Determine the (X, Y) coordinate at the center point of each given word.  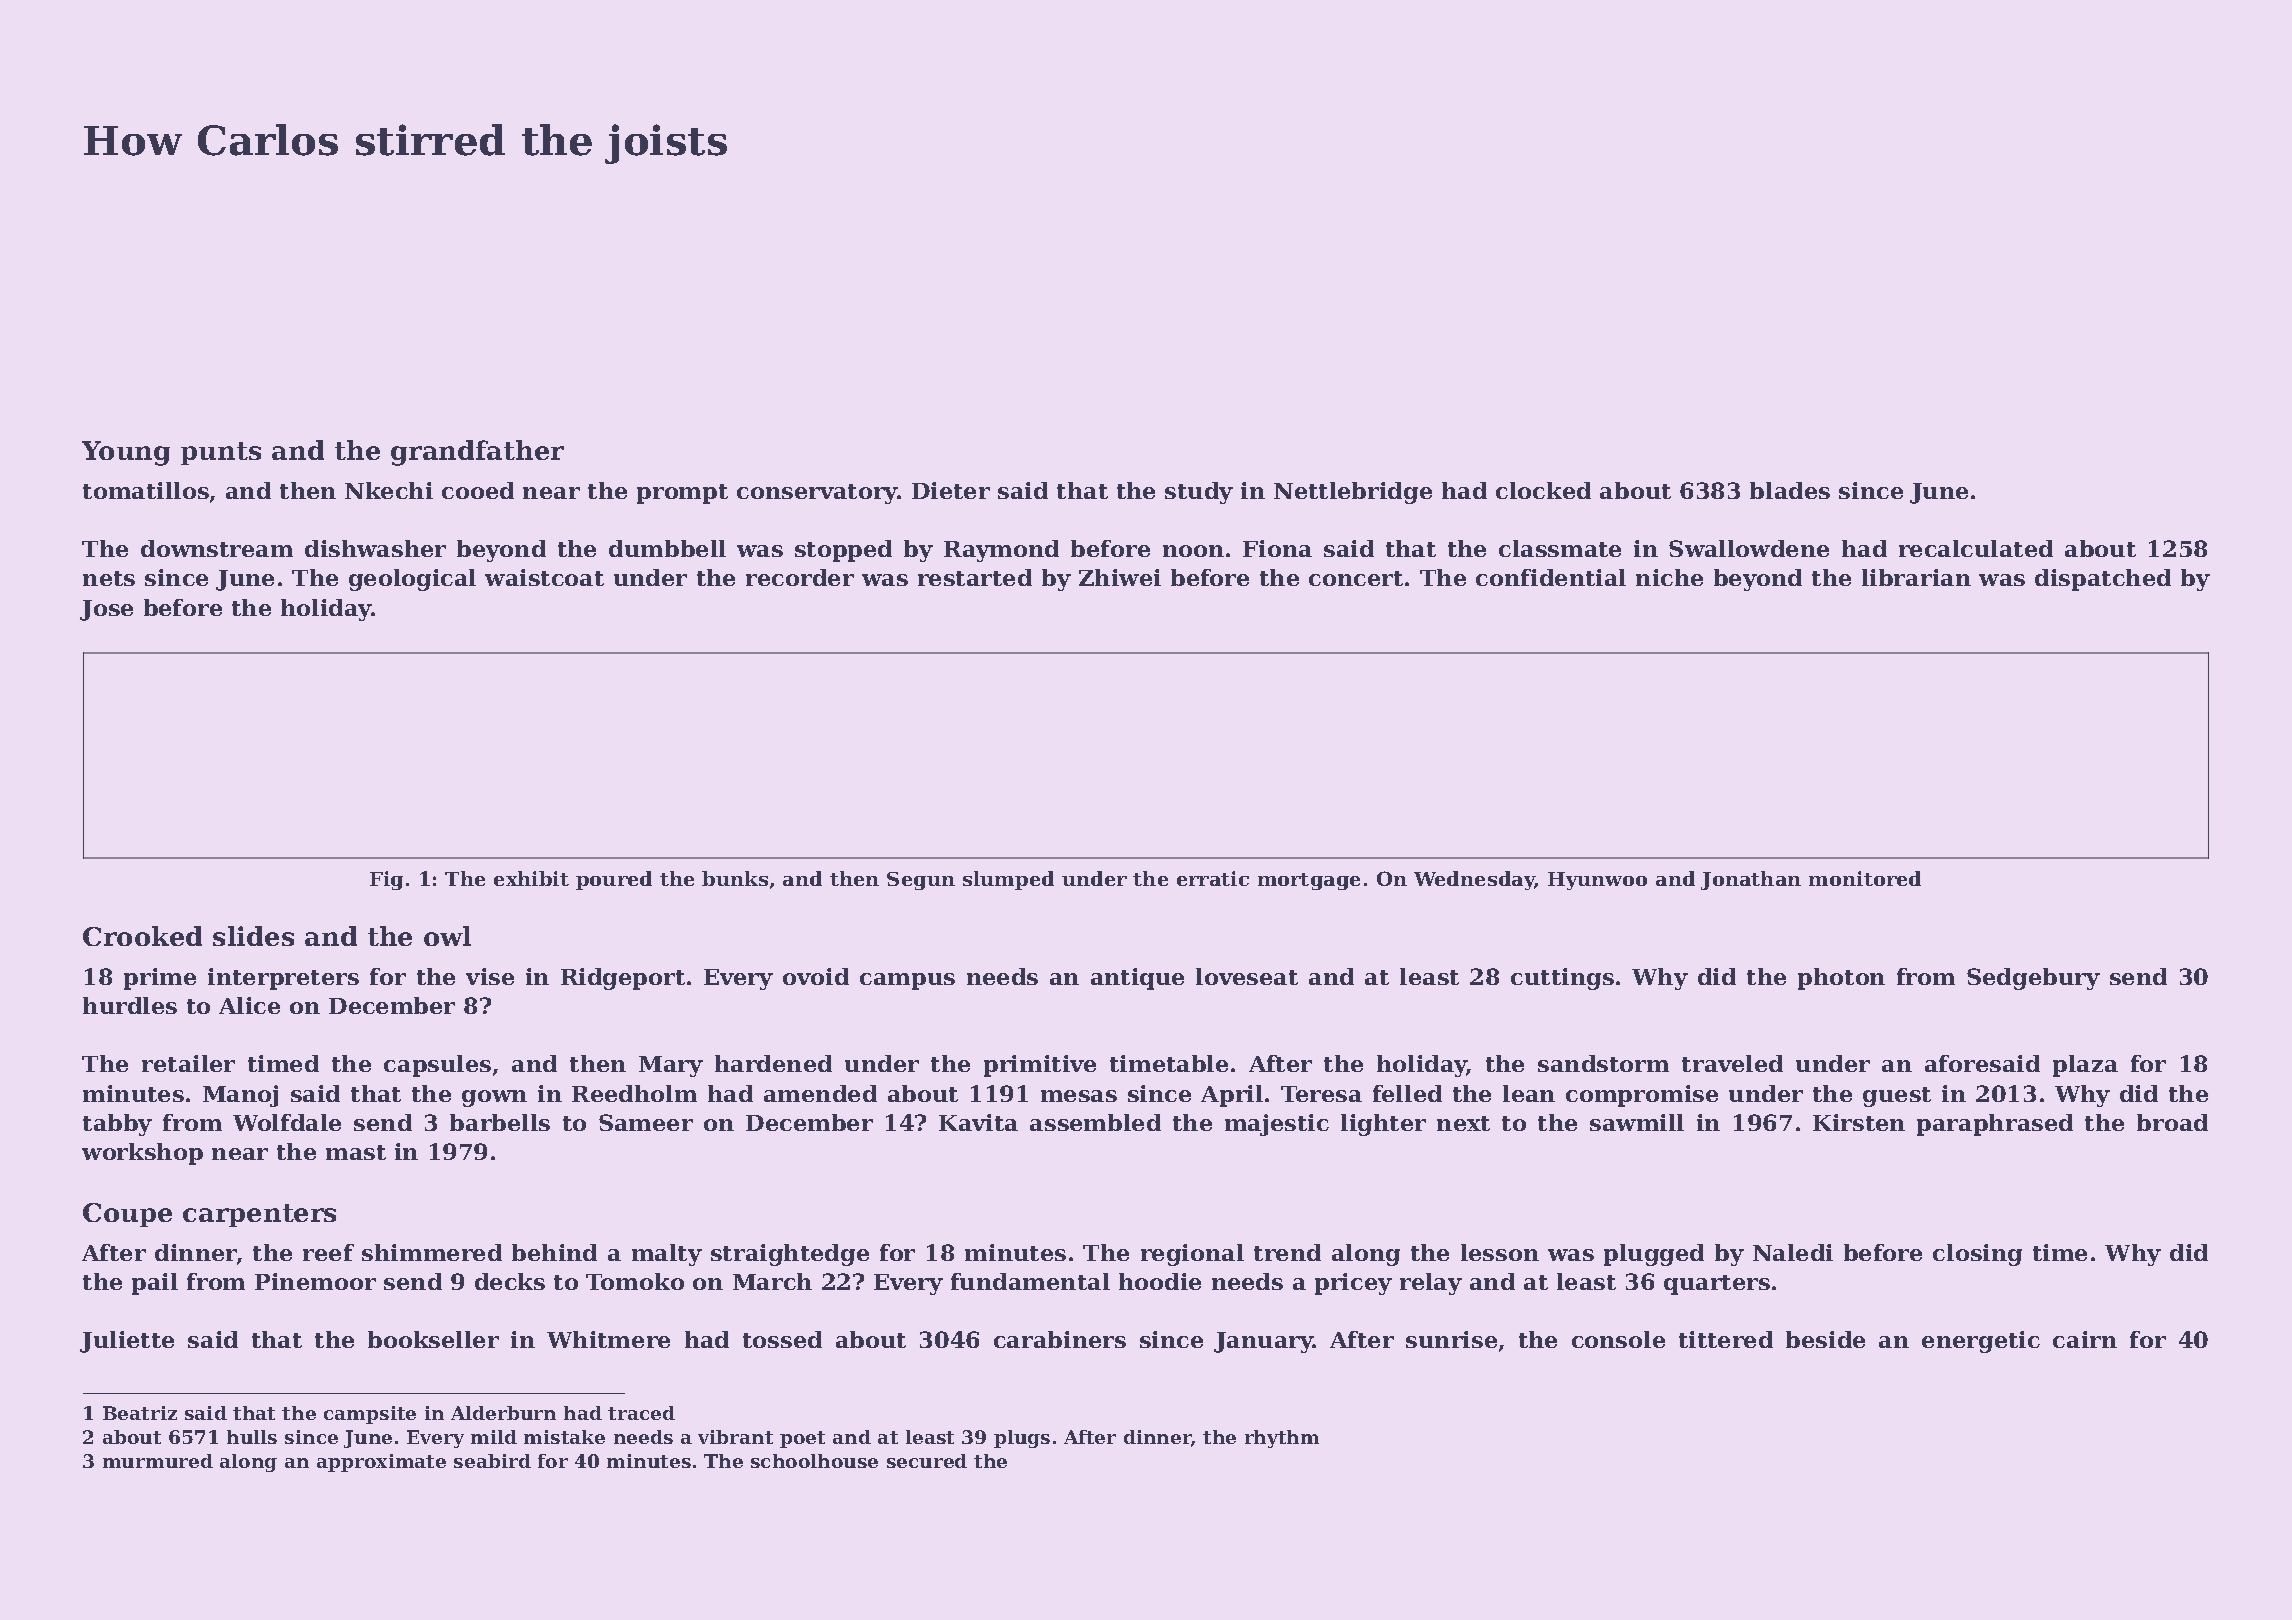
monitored (1865, 878)
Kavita (978, 1122)
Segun (921, 881)
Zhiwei (1120, 577)
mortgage (1309, 881)
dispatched (2103, 580)
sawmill (1637, 1122)
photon (1841, 979)
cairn (2085, 1339)
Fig (386, 880)
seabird (492, 1461)
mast (356, 1152)
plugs (1022, 1439)
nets (109, 578)
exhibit (531, 878)
